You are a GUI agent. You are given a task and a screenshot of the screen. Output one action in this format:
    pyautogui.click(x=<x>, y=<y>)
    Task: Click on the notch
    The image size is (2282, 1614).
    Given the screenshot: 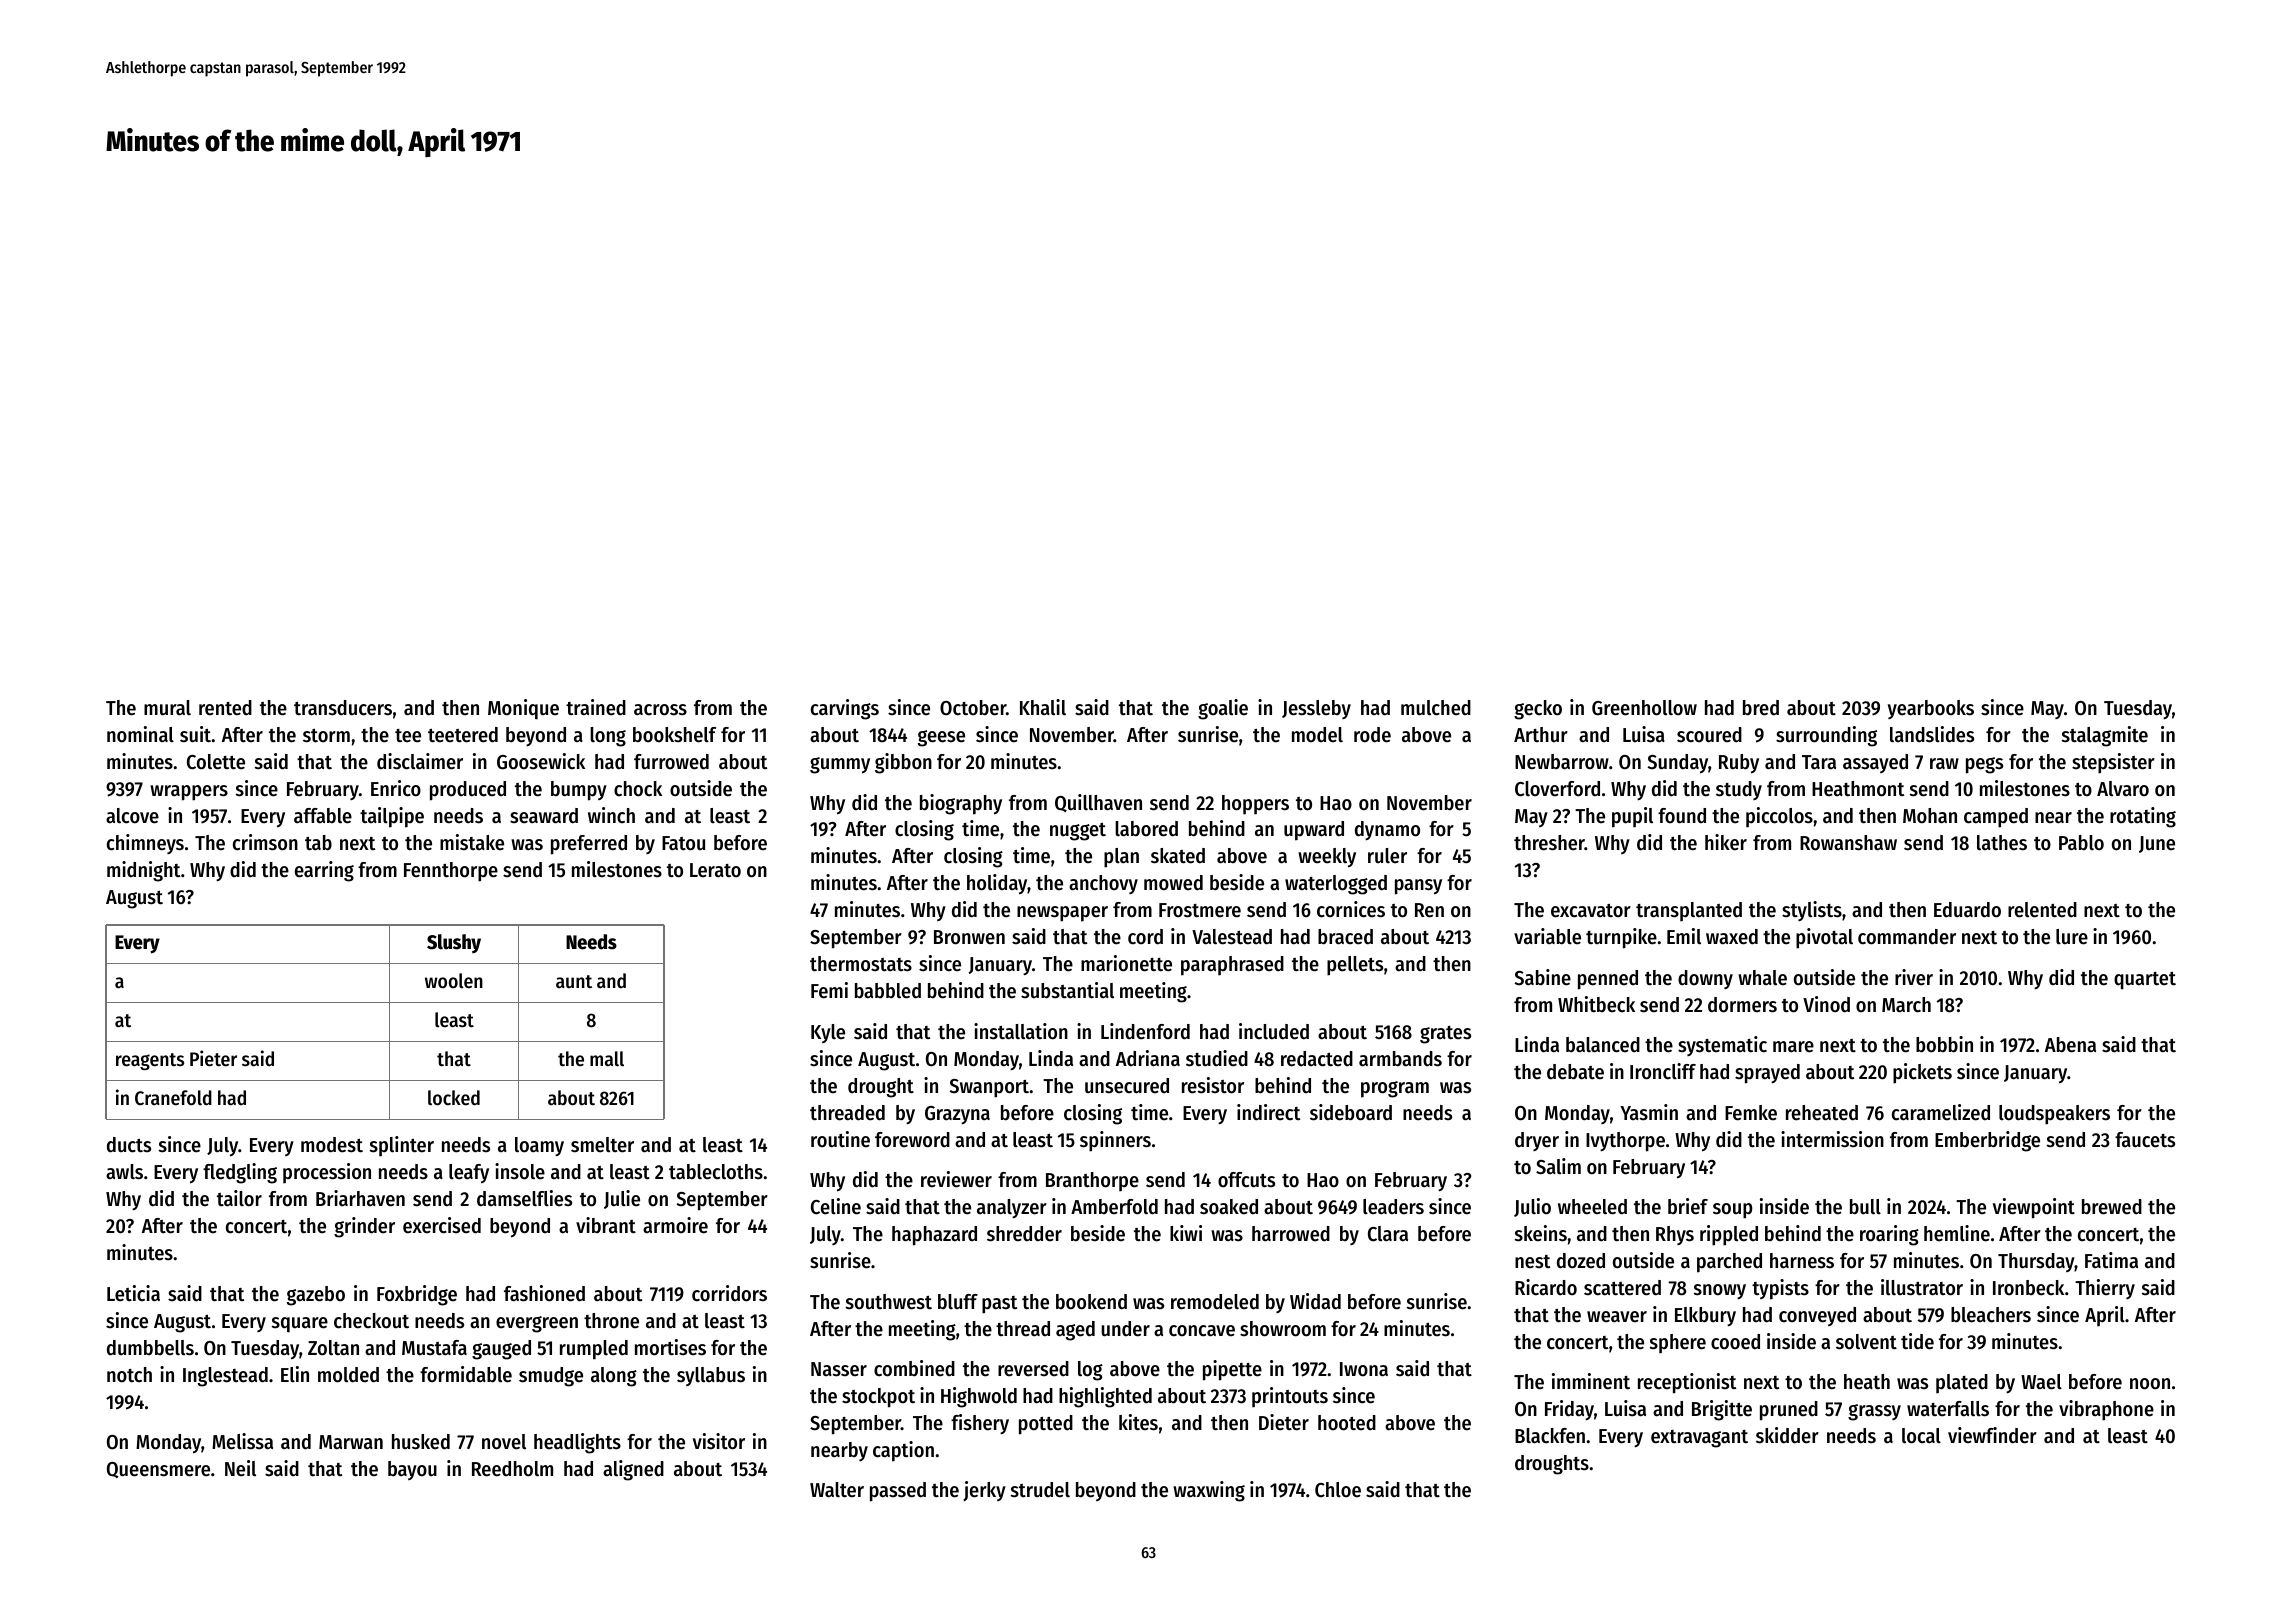 What is the action you would take?
    pyautogui.click(x=129, y=1375)
